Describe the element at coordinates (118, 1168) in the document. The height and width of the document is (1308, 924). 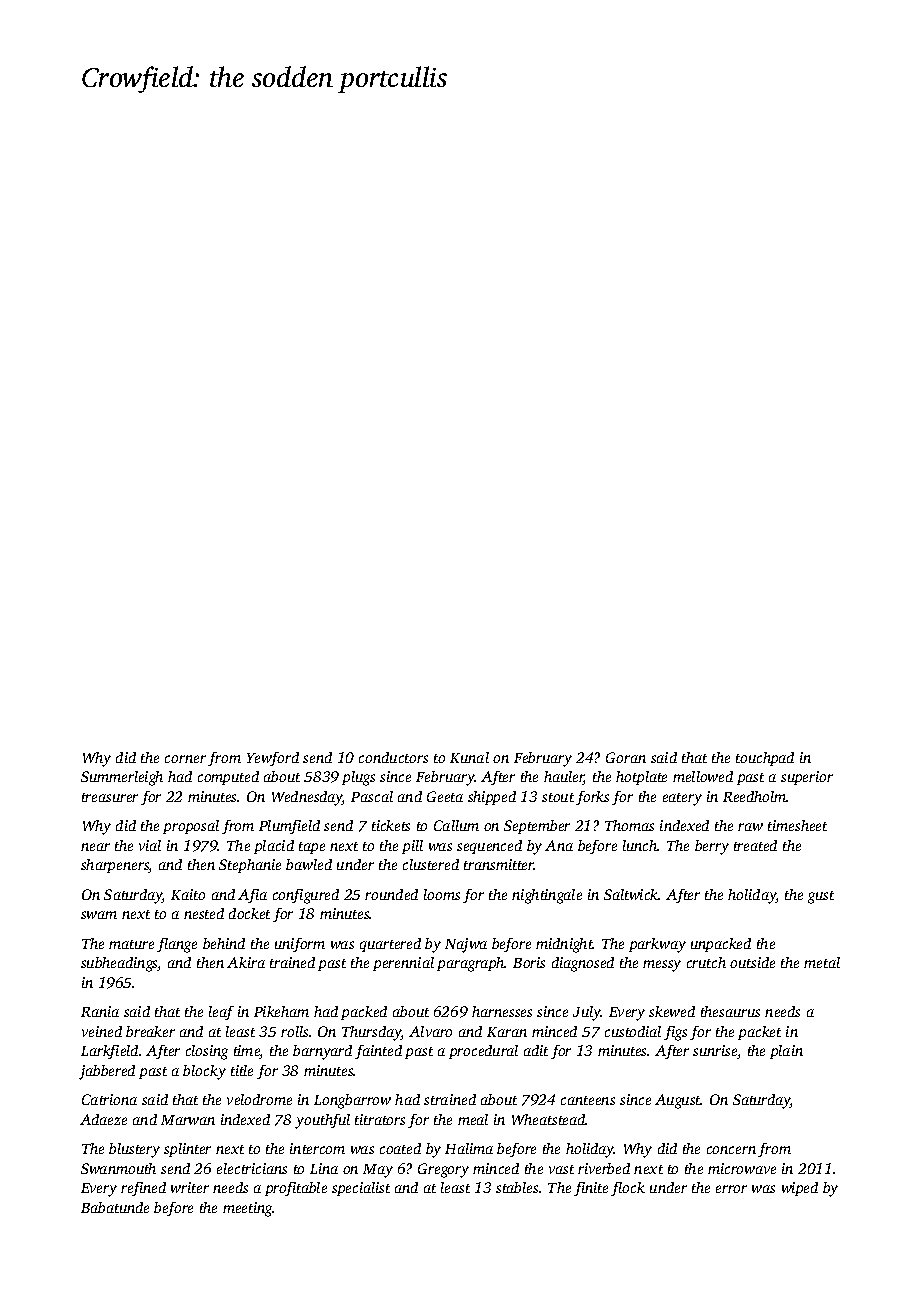
I see `Swanmouth` at that location.
